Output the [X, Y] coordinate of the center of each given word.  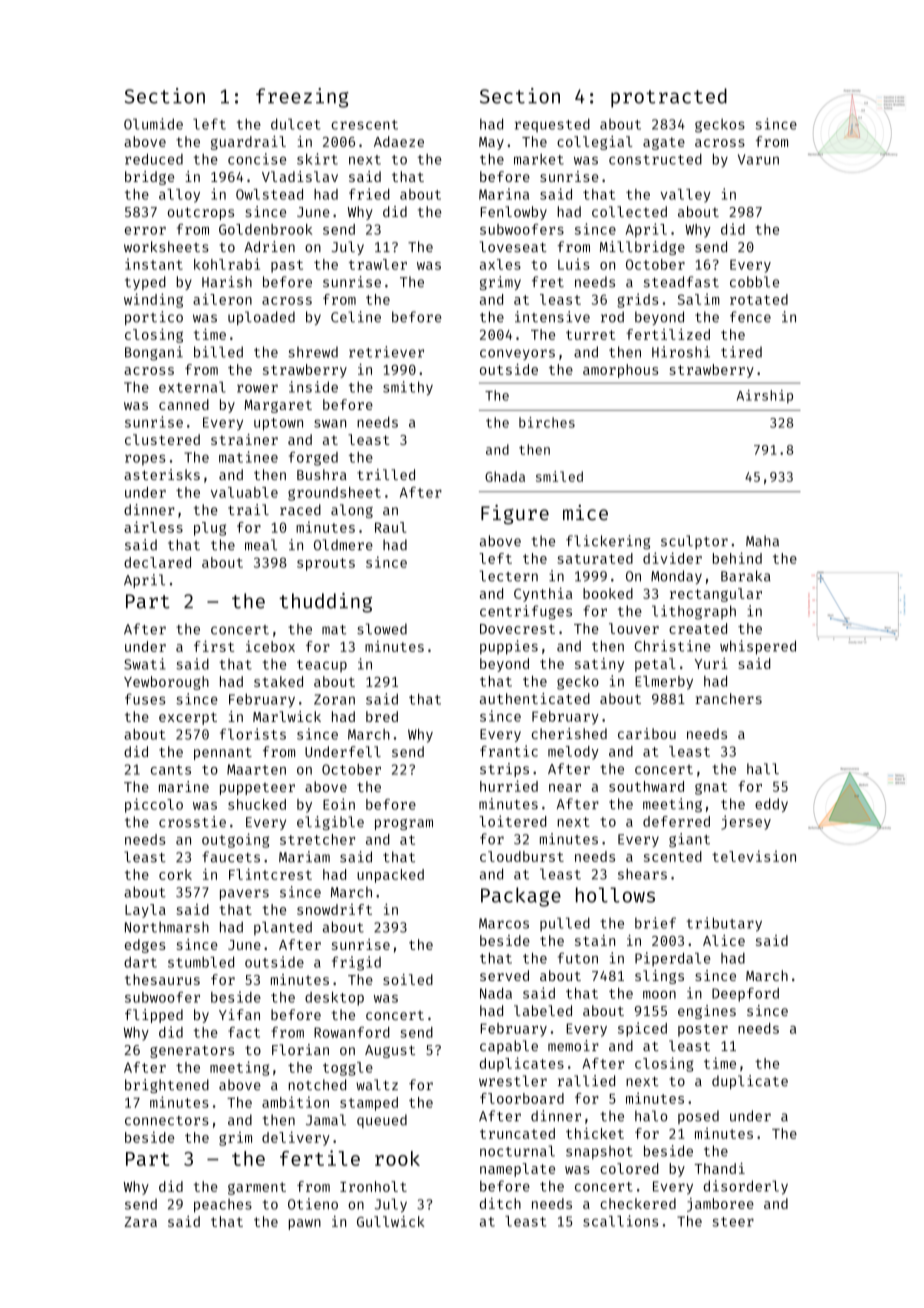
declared [157, 562]
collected [629, 211]
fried [369, 194]
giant [689, 840]
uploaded [261, 318]
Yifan [239, 1014]
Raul [390, 527]
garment [257, 1188]
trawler [378, 264]
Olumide [153, 124]
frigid [356, 963]
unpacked [390, 876]
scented [673, 856]
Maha [762, 541]
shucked [257, 804]
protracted [669, 98]
